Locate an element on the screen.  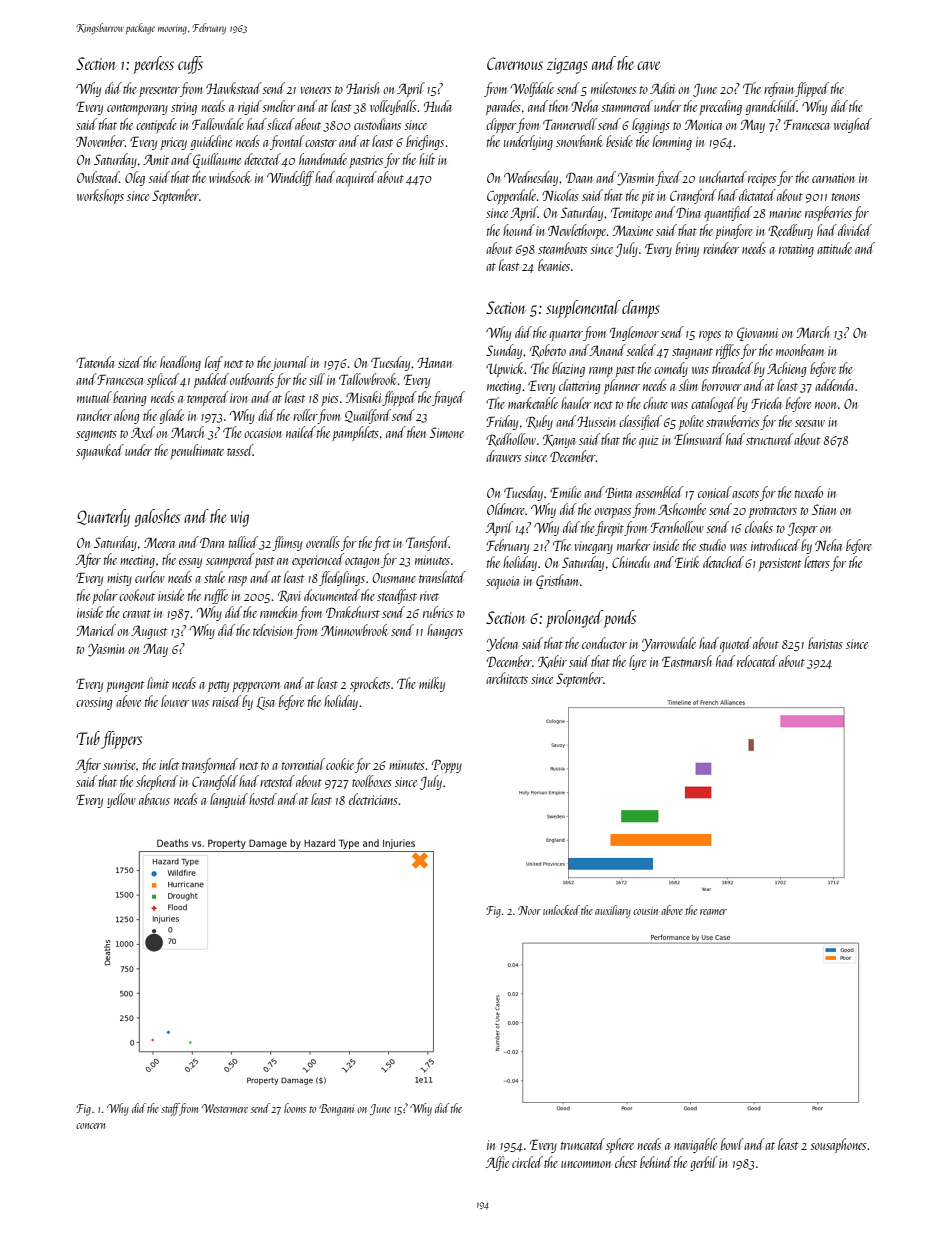
Tub is located at coordinates (88, 738).
